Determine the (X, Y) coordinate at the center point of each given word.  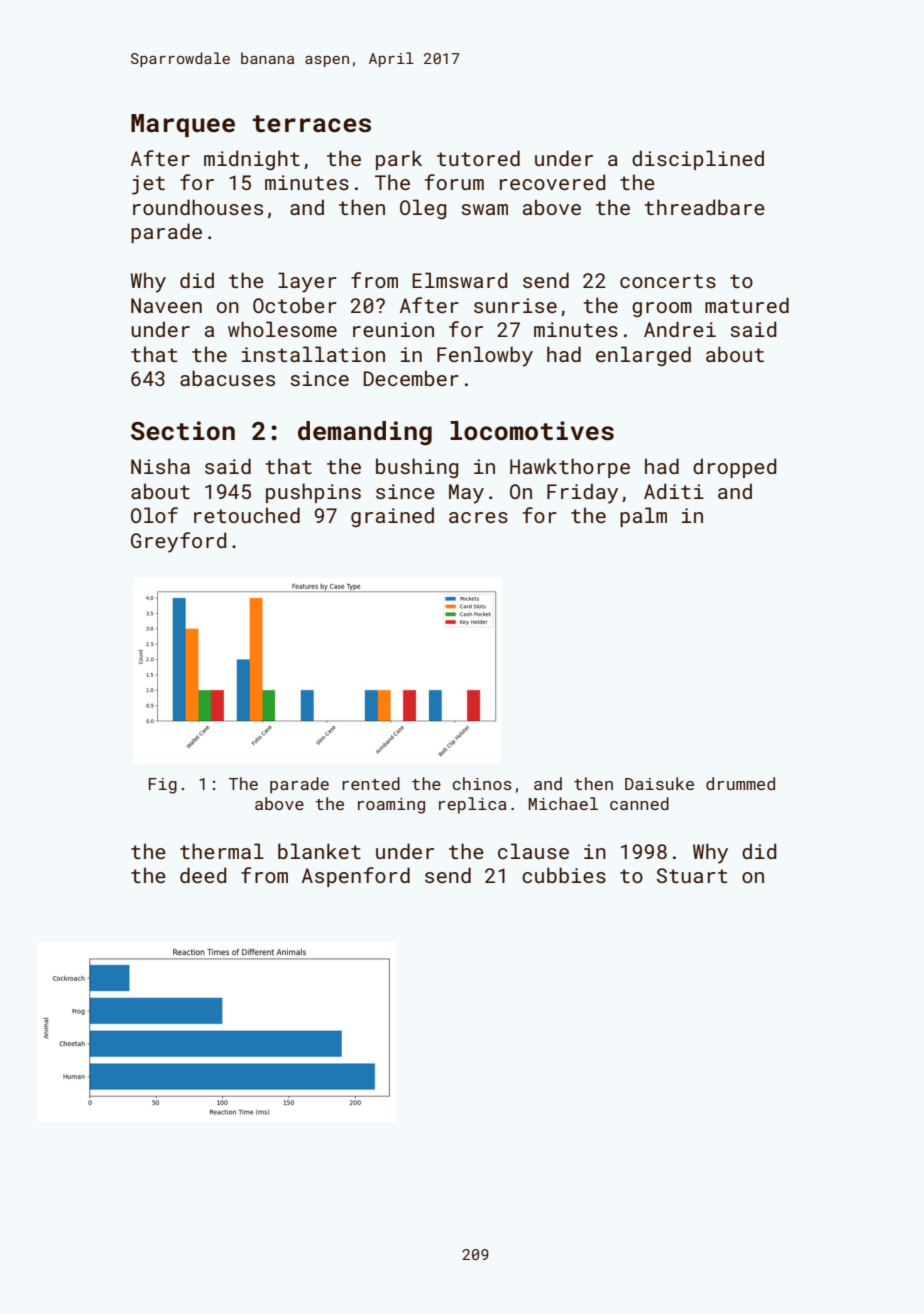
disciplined (698, 160)
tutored (478, 158)
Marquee (183, 125)
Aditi (674, 491)
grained (392, 517)
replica (472, 805)
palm (643, 517)
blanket (319, 851)
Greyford (178, 542)
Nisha (160, 466)
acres (478, 517)
